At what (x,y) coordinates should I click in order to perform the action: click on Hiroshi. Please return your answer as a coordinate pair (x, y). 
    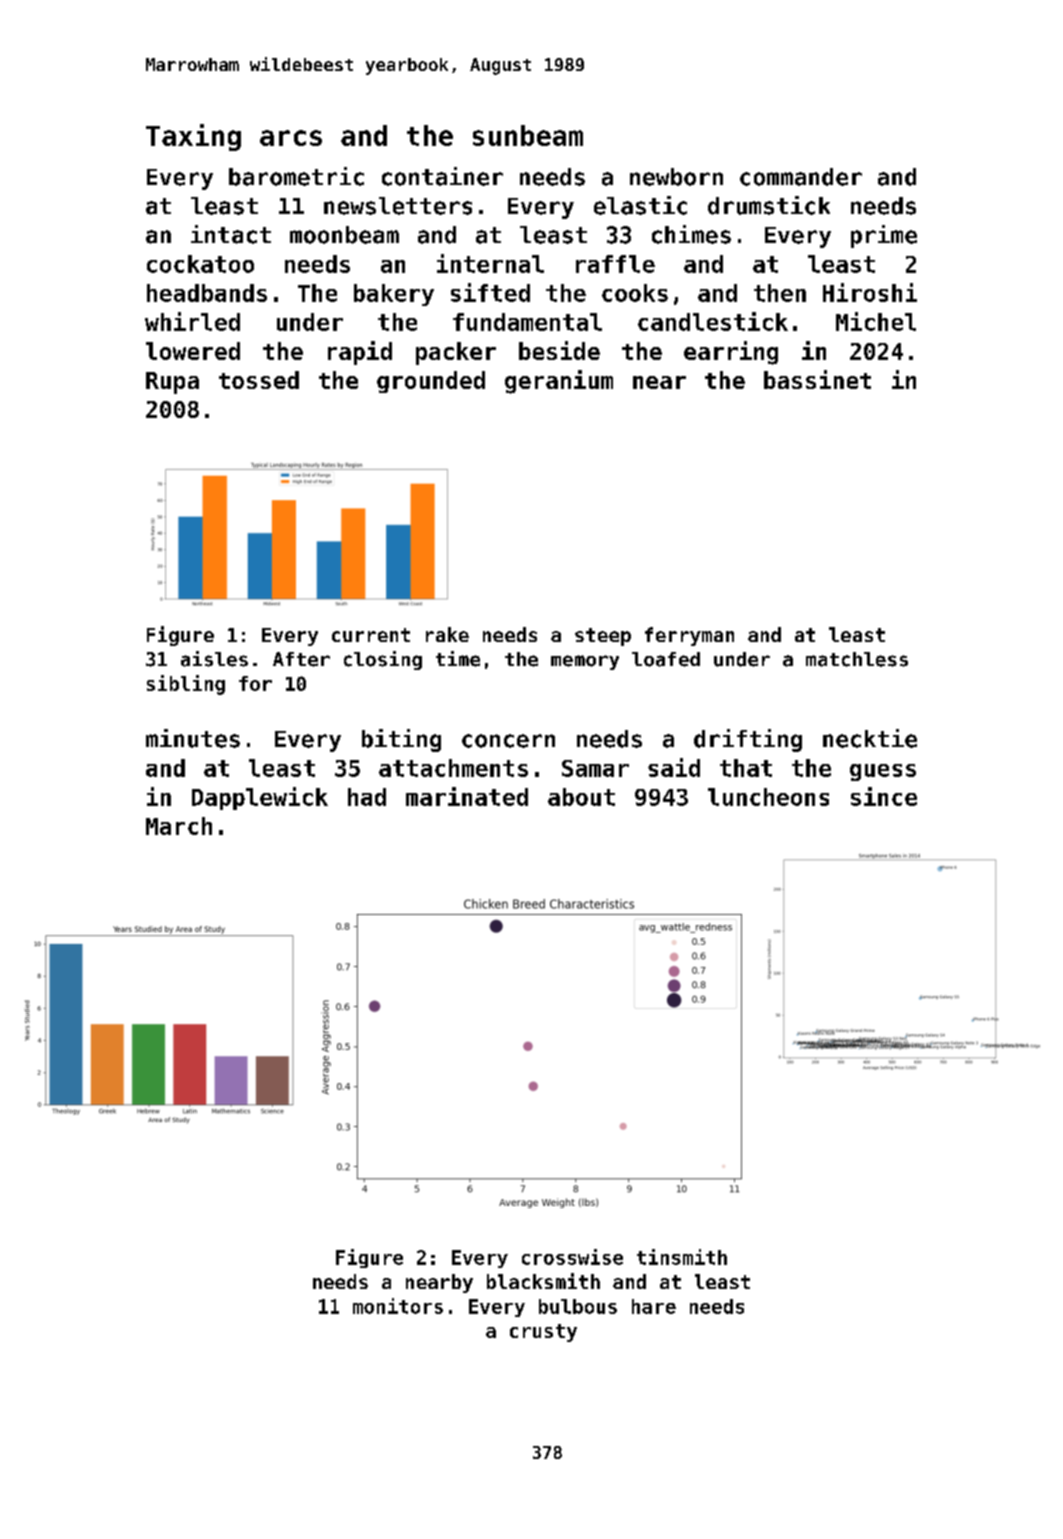
    Looking at the image, I should click on (870, 292).
